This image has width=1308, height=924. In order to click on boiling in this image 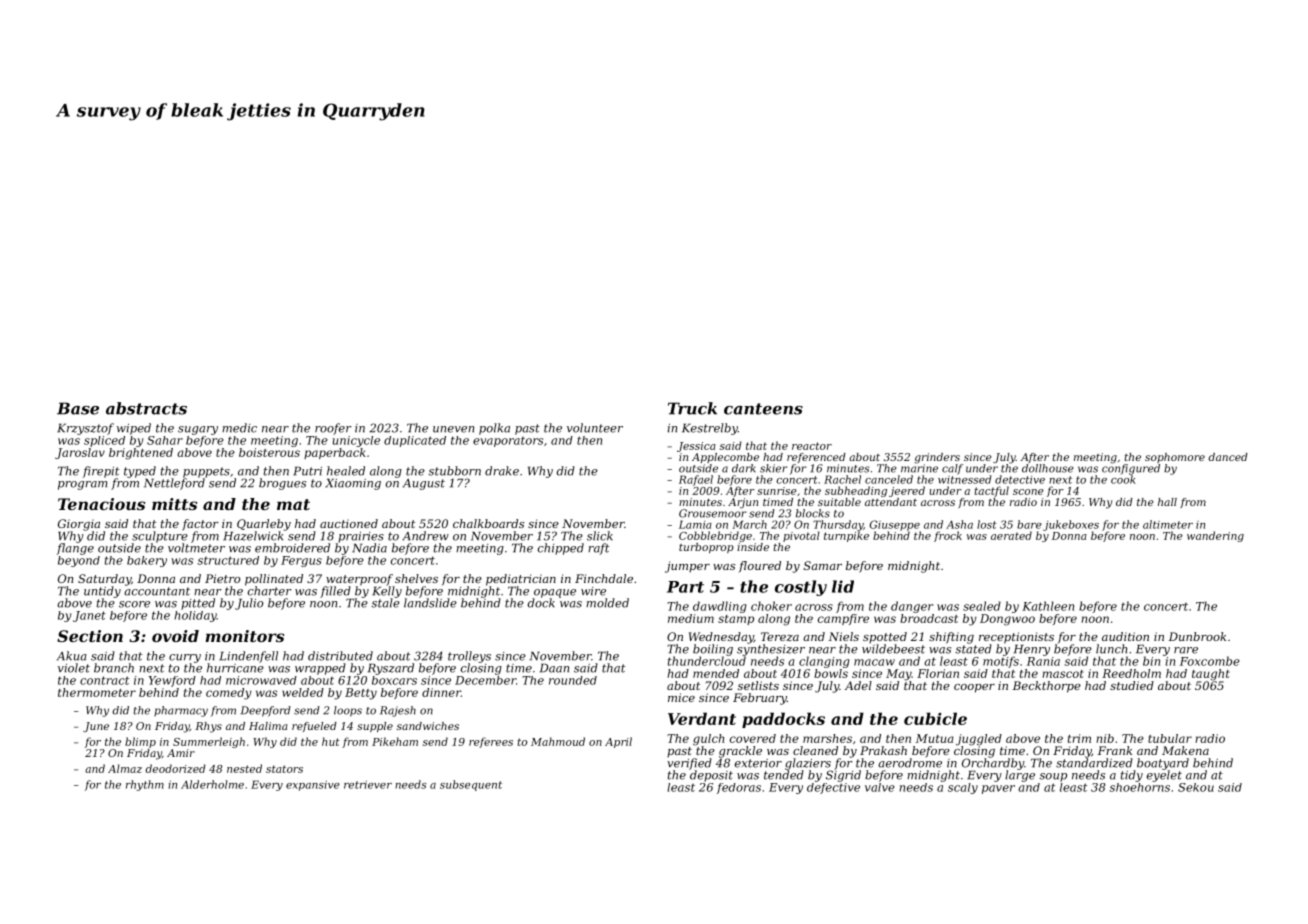, I will do `click(713, 650)`.
